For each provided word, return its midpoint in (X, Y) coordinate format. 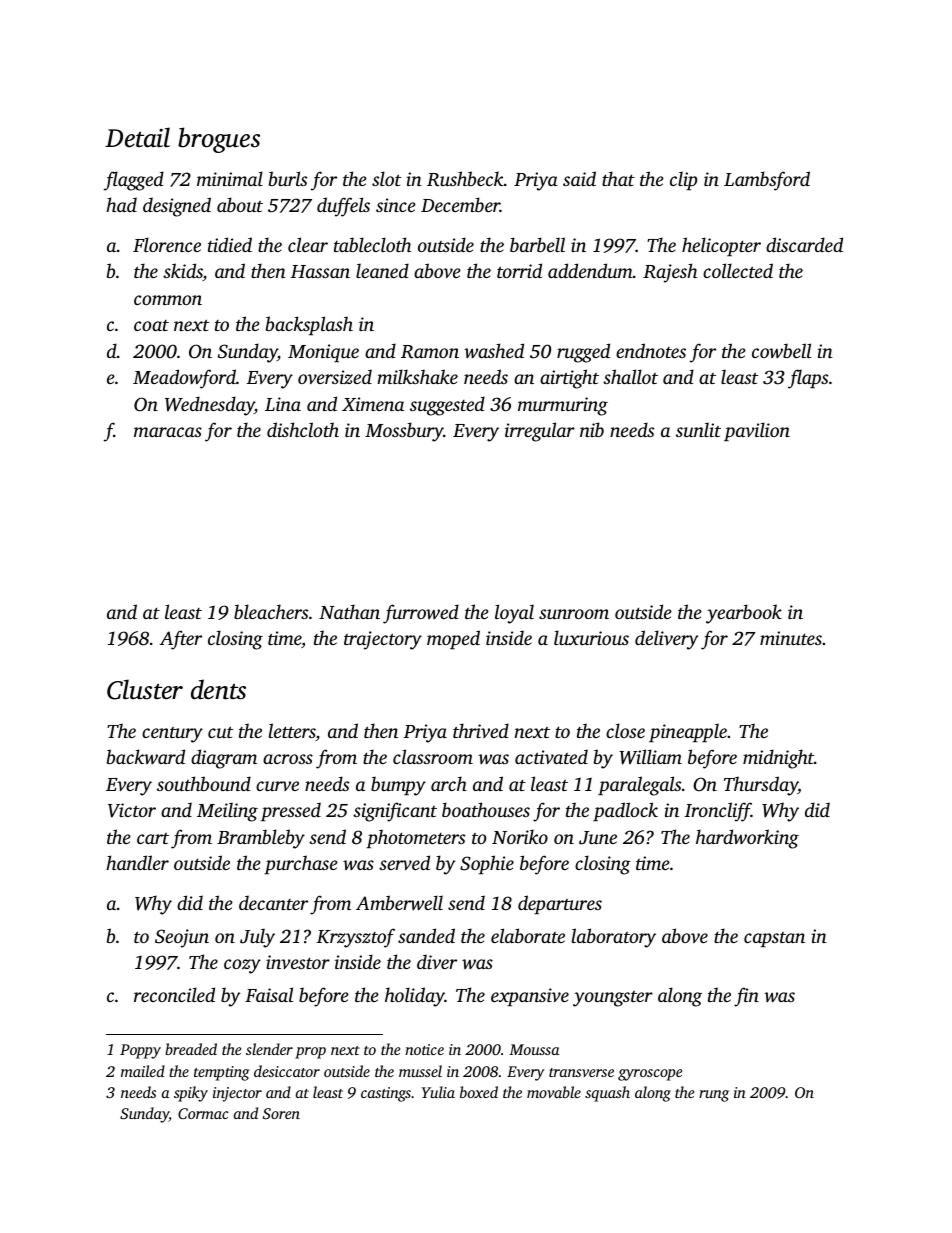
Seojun (182, 938)
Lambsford (767, 181)
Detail (137, 137)
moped (453, 639)
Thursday (761, 786)
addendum (590, 270)
